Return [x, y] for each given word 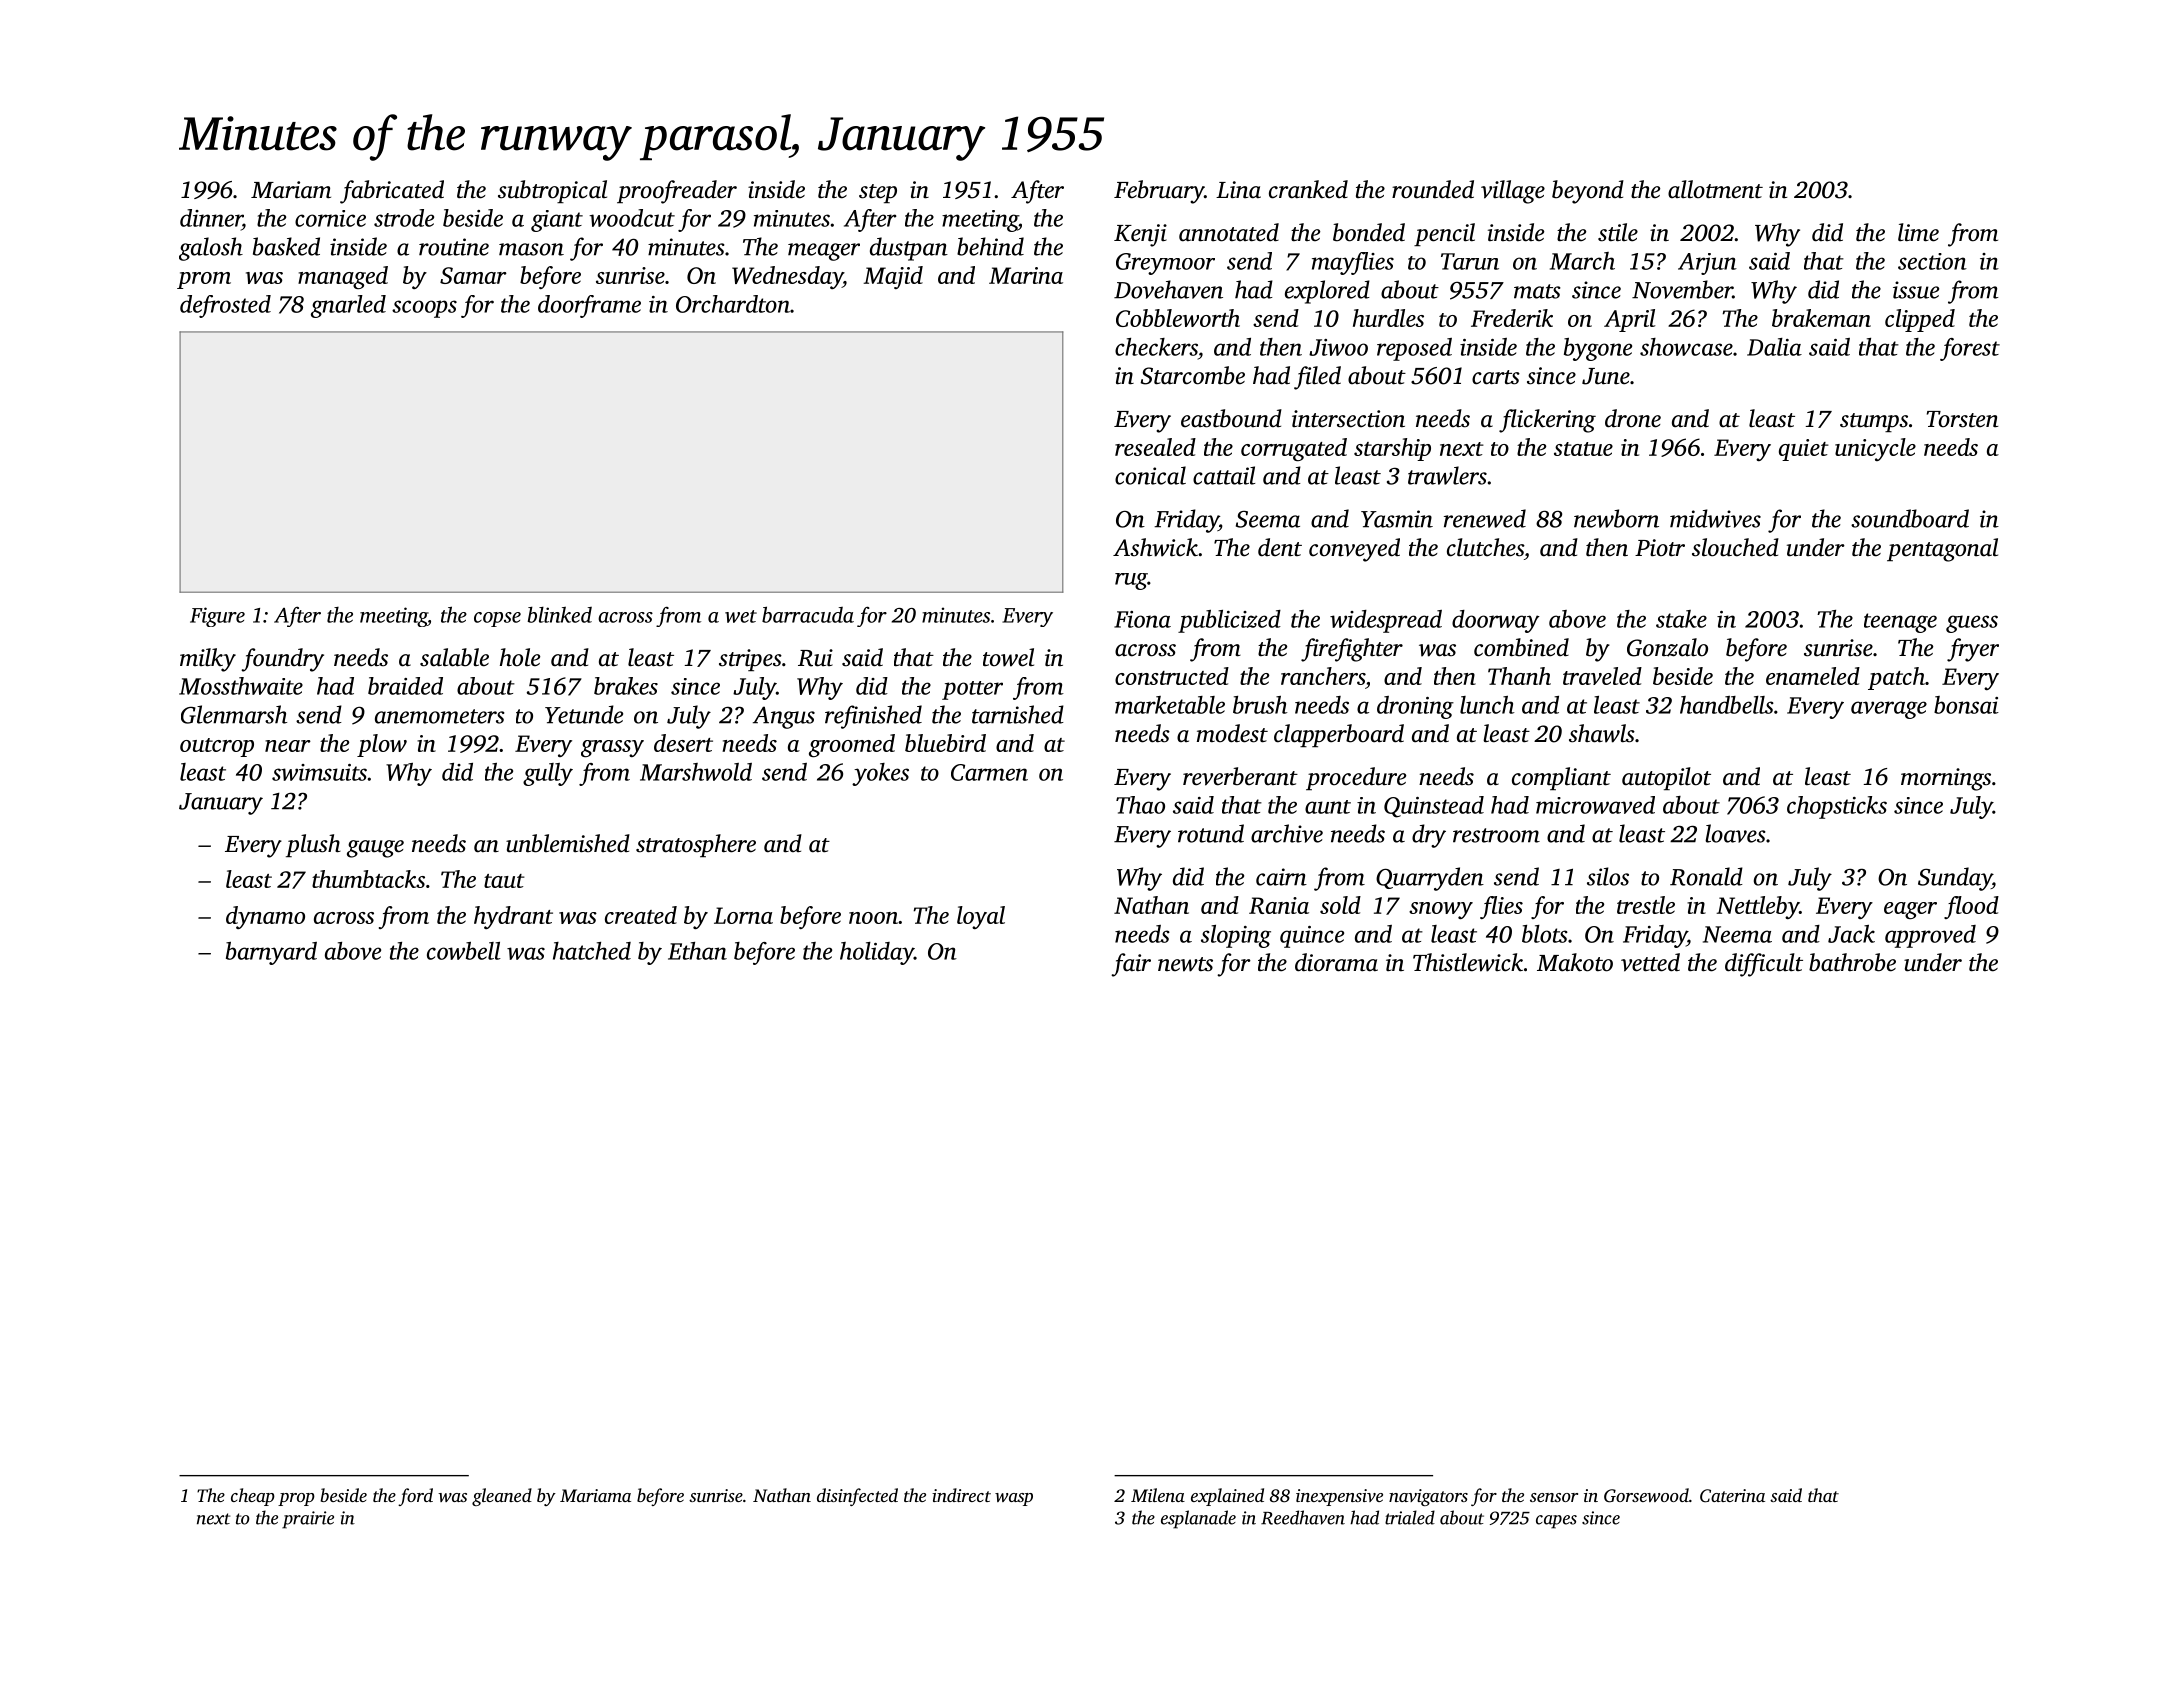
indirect [961, 1495]
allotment [1715, 189]
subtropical [552, 191]
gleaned [502, 1497]
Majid [893, 277]
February [1159, 192]
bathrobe [1852, 962]
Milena [1158, 1495]
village [1513, 192]
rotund [1211, 833]
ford [415, 1497]
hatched [592, 951]
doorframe [589, 306]
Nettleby [1757, 907]
